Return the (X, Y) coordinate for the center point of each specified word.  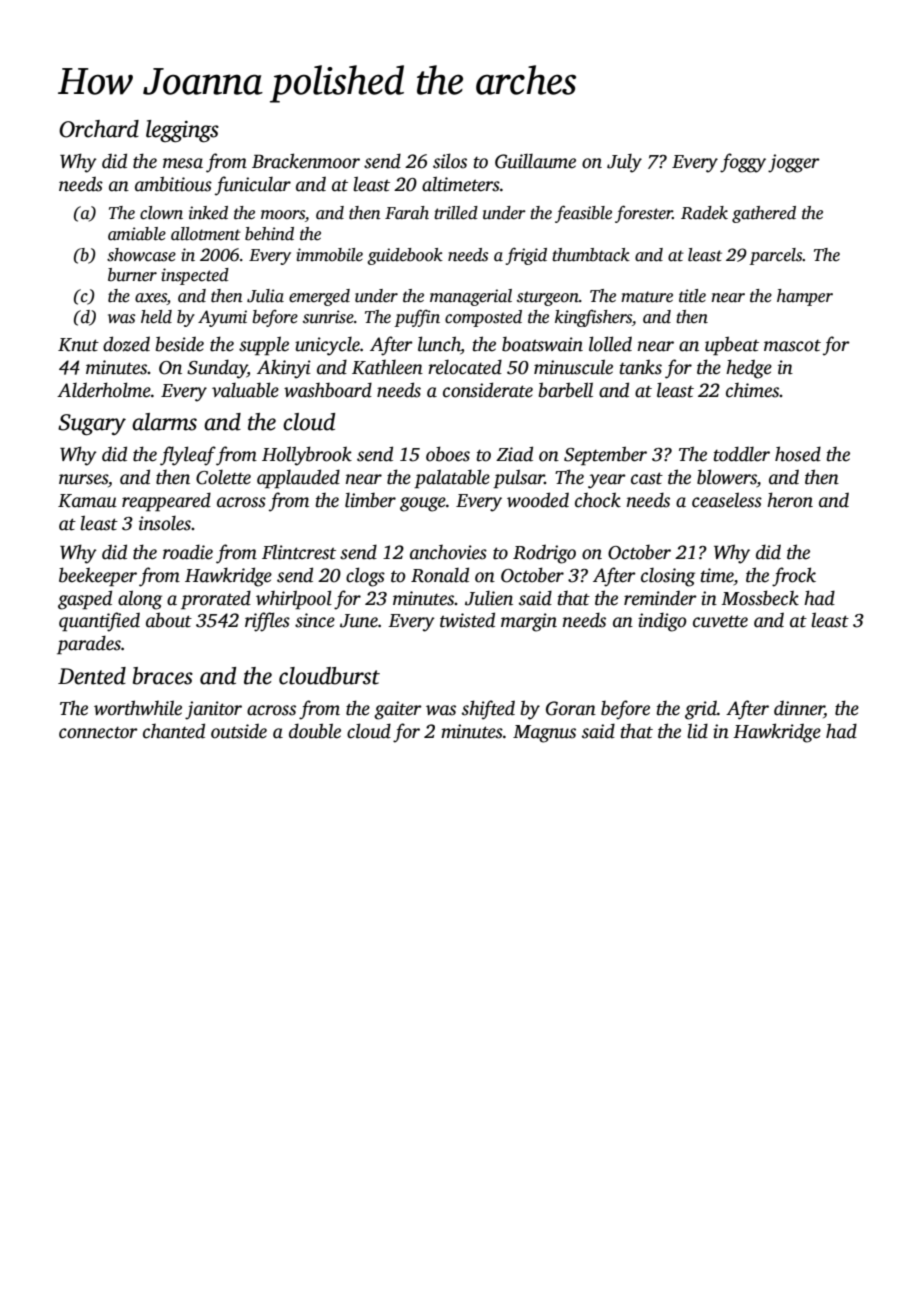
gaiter (398, 710)
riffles (267, 622)
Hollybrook (307, 456)
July (624, 163)
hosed (798, 454)
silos (450, 161)
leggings (182, 131)
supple (264, 346)
